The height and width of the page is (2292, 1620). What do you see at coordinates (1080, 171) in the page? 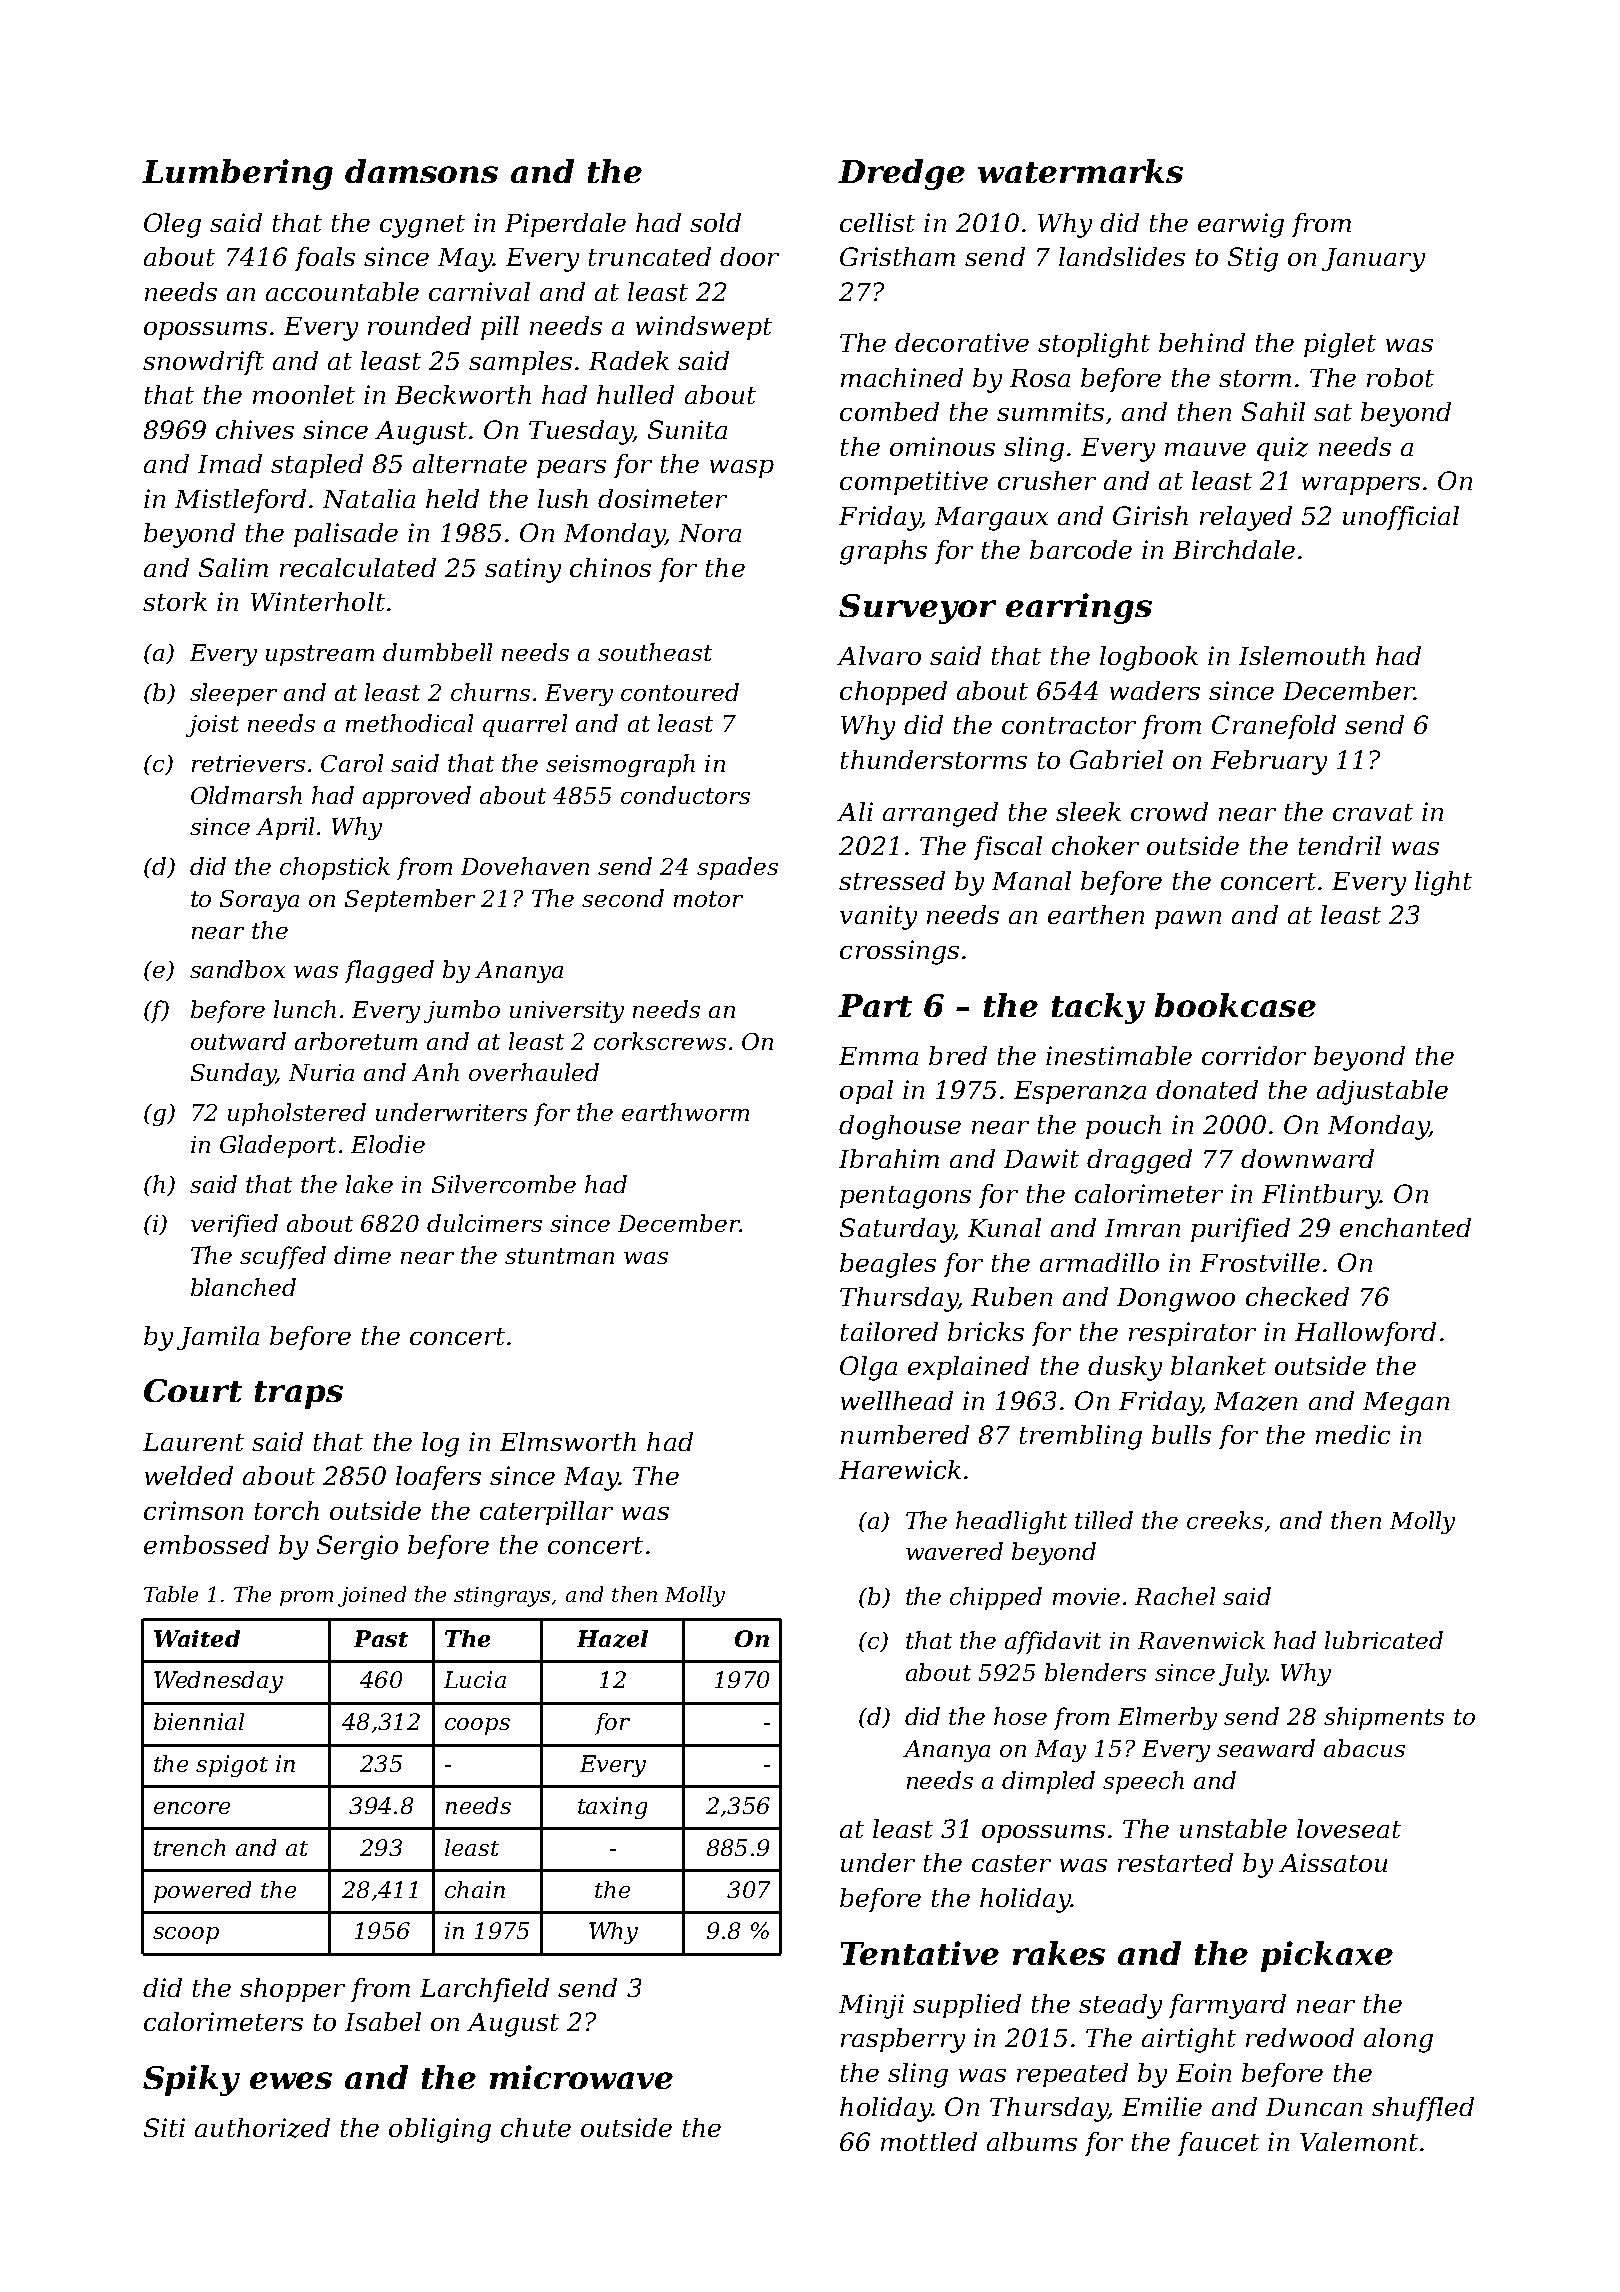
I see `watermarks` at bounding box center [1080, 171].
